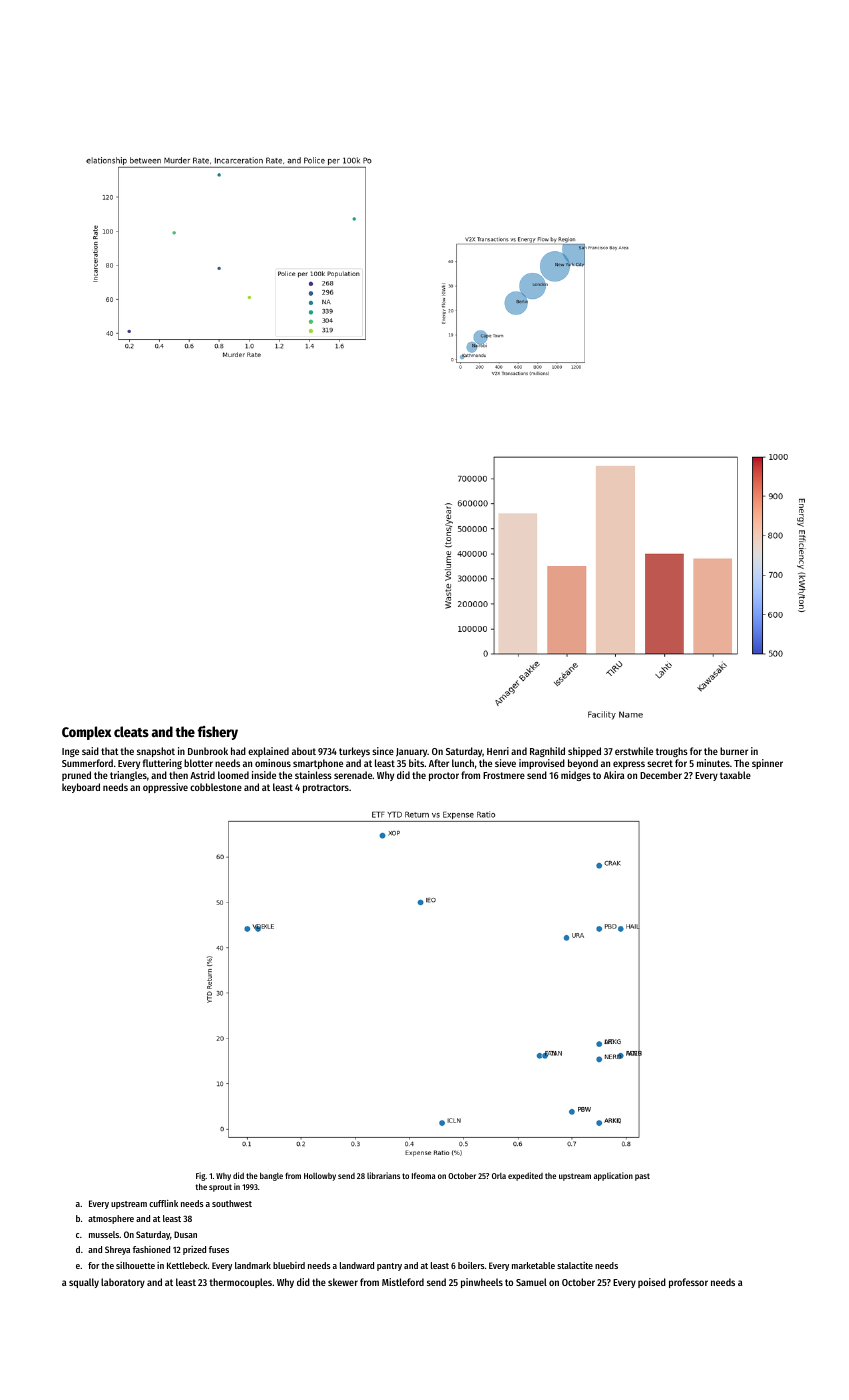 This screenshot has width=849, height=1400. I want to click on triangles, so click(128, 776).
